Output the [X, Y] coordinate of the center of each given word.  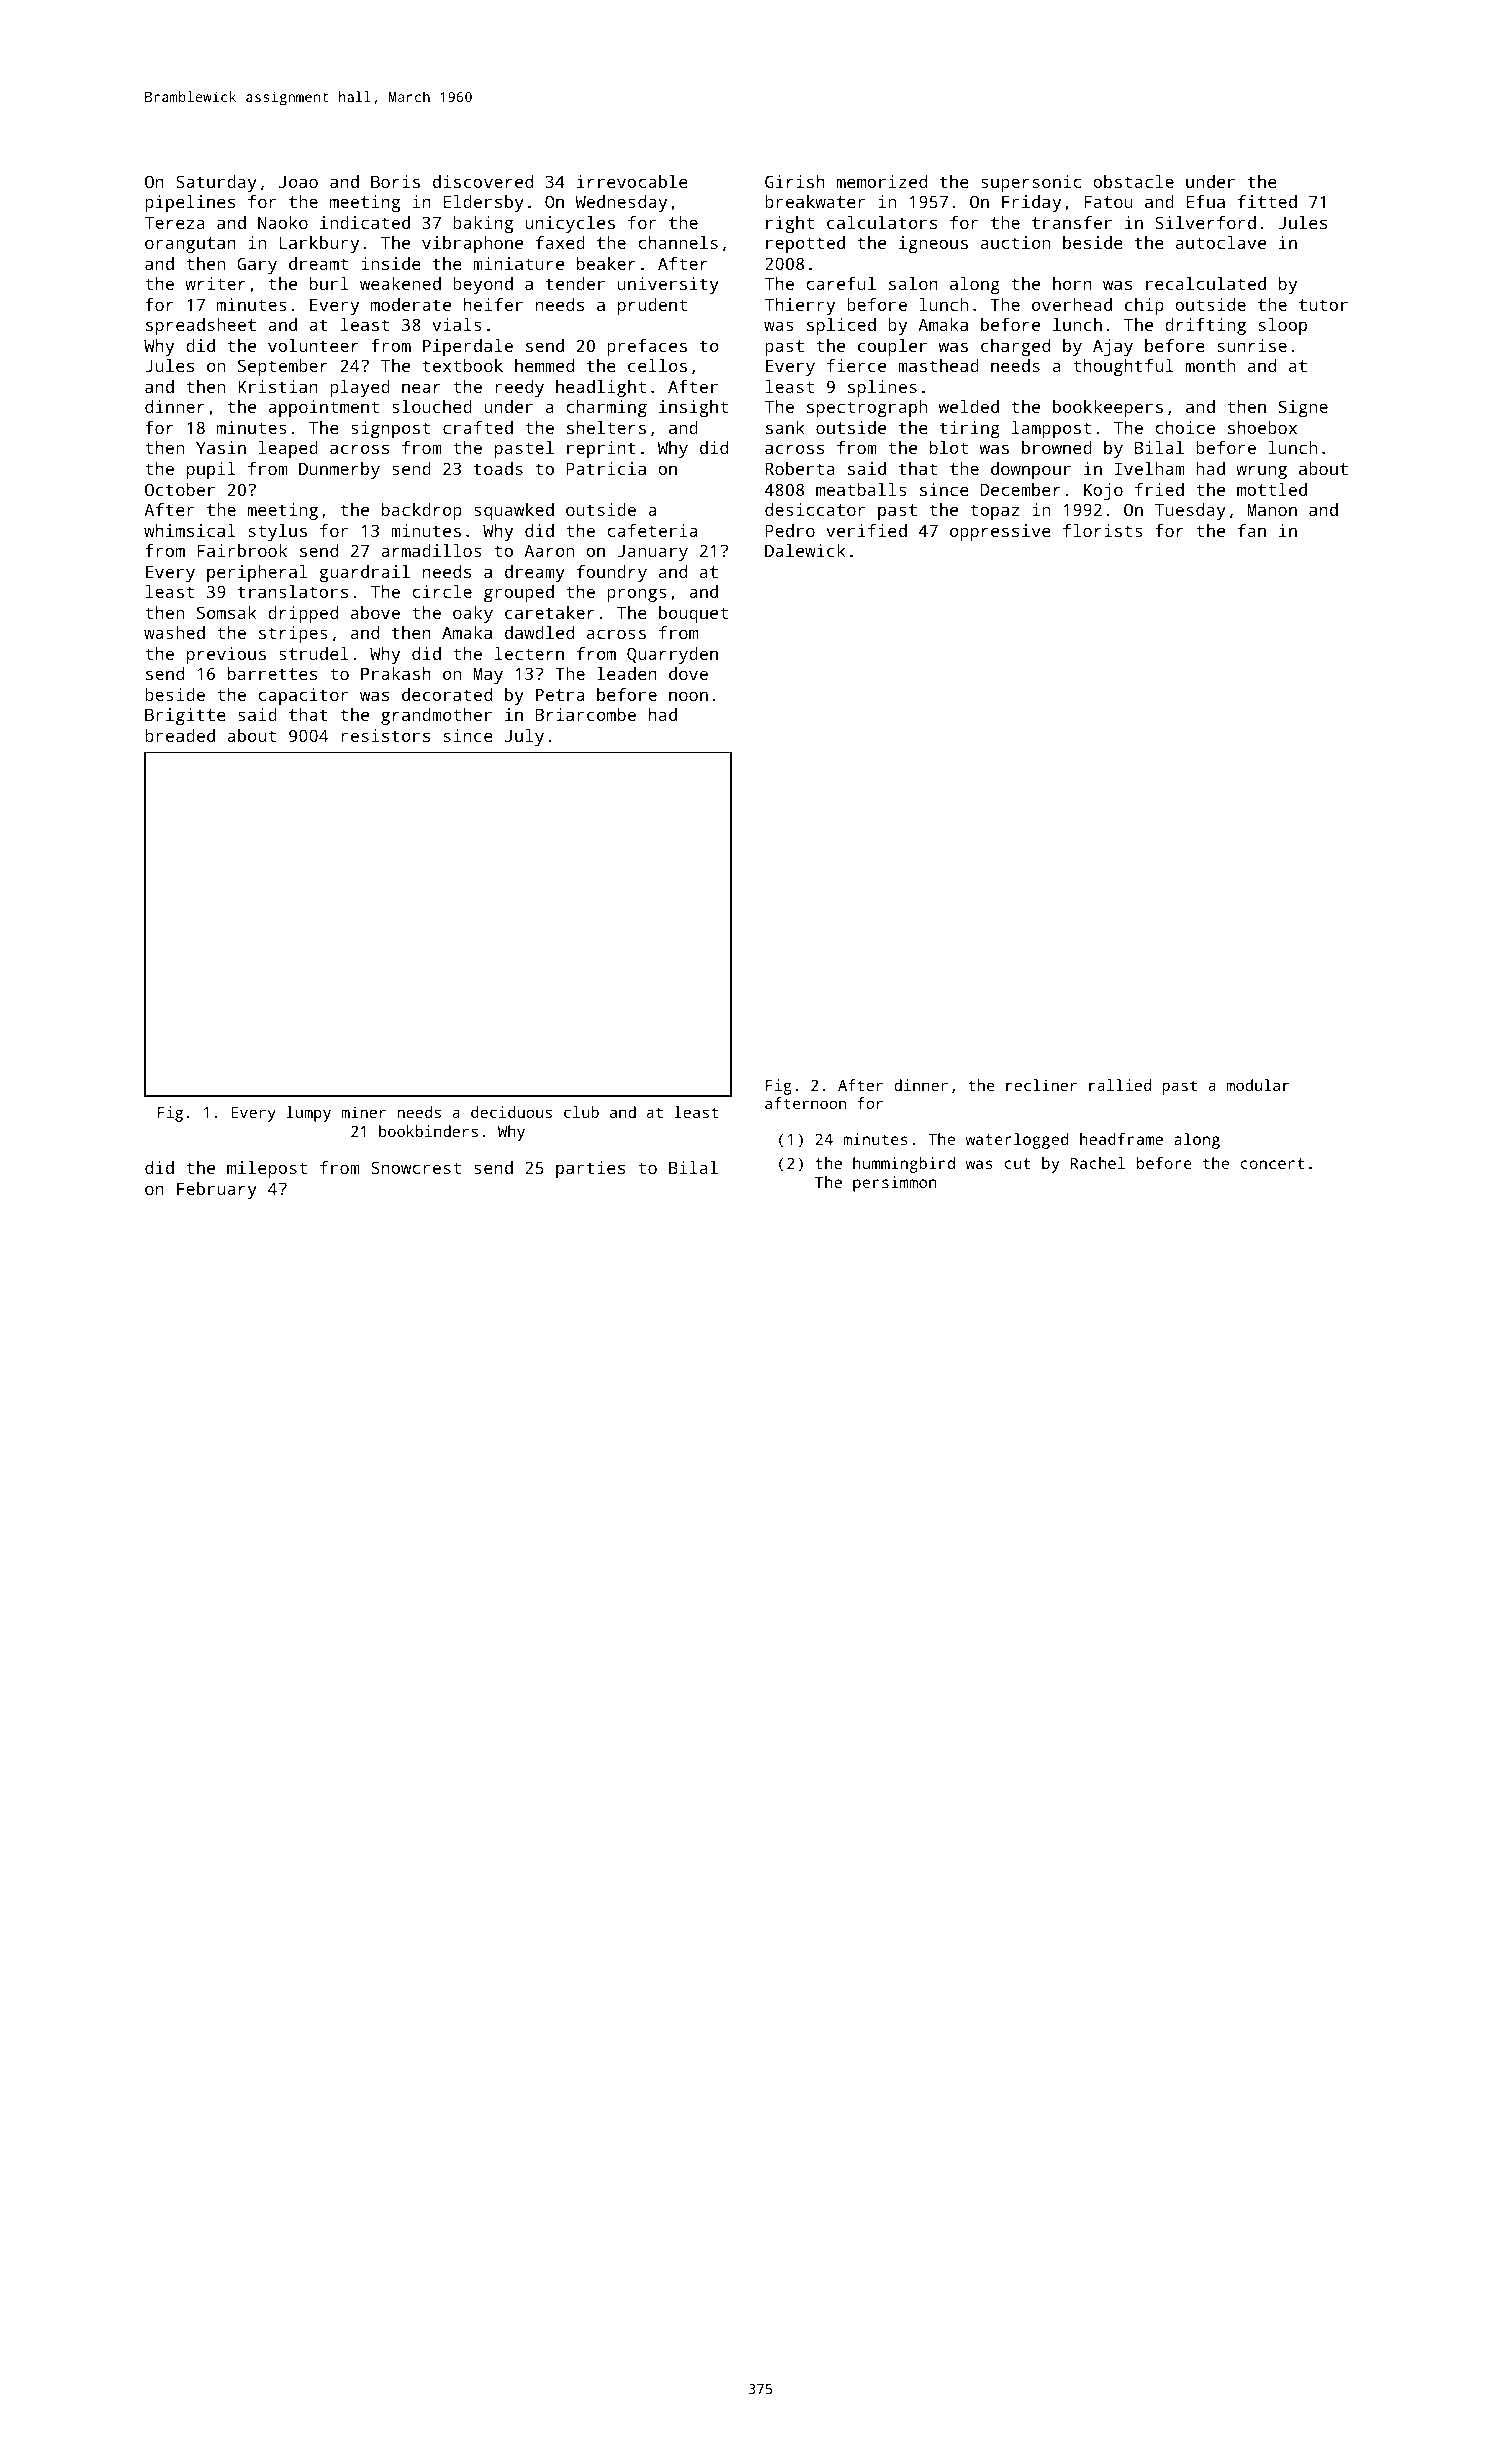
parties [590, 1169]
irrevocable [632, 181]
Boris [395, 181]
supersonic [1031, 183]
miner [363, 1112]
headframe [1121, 1139]
